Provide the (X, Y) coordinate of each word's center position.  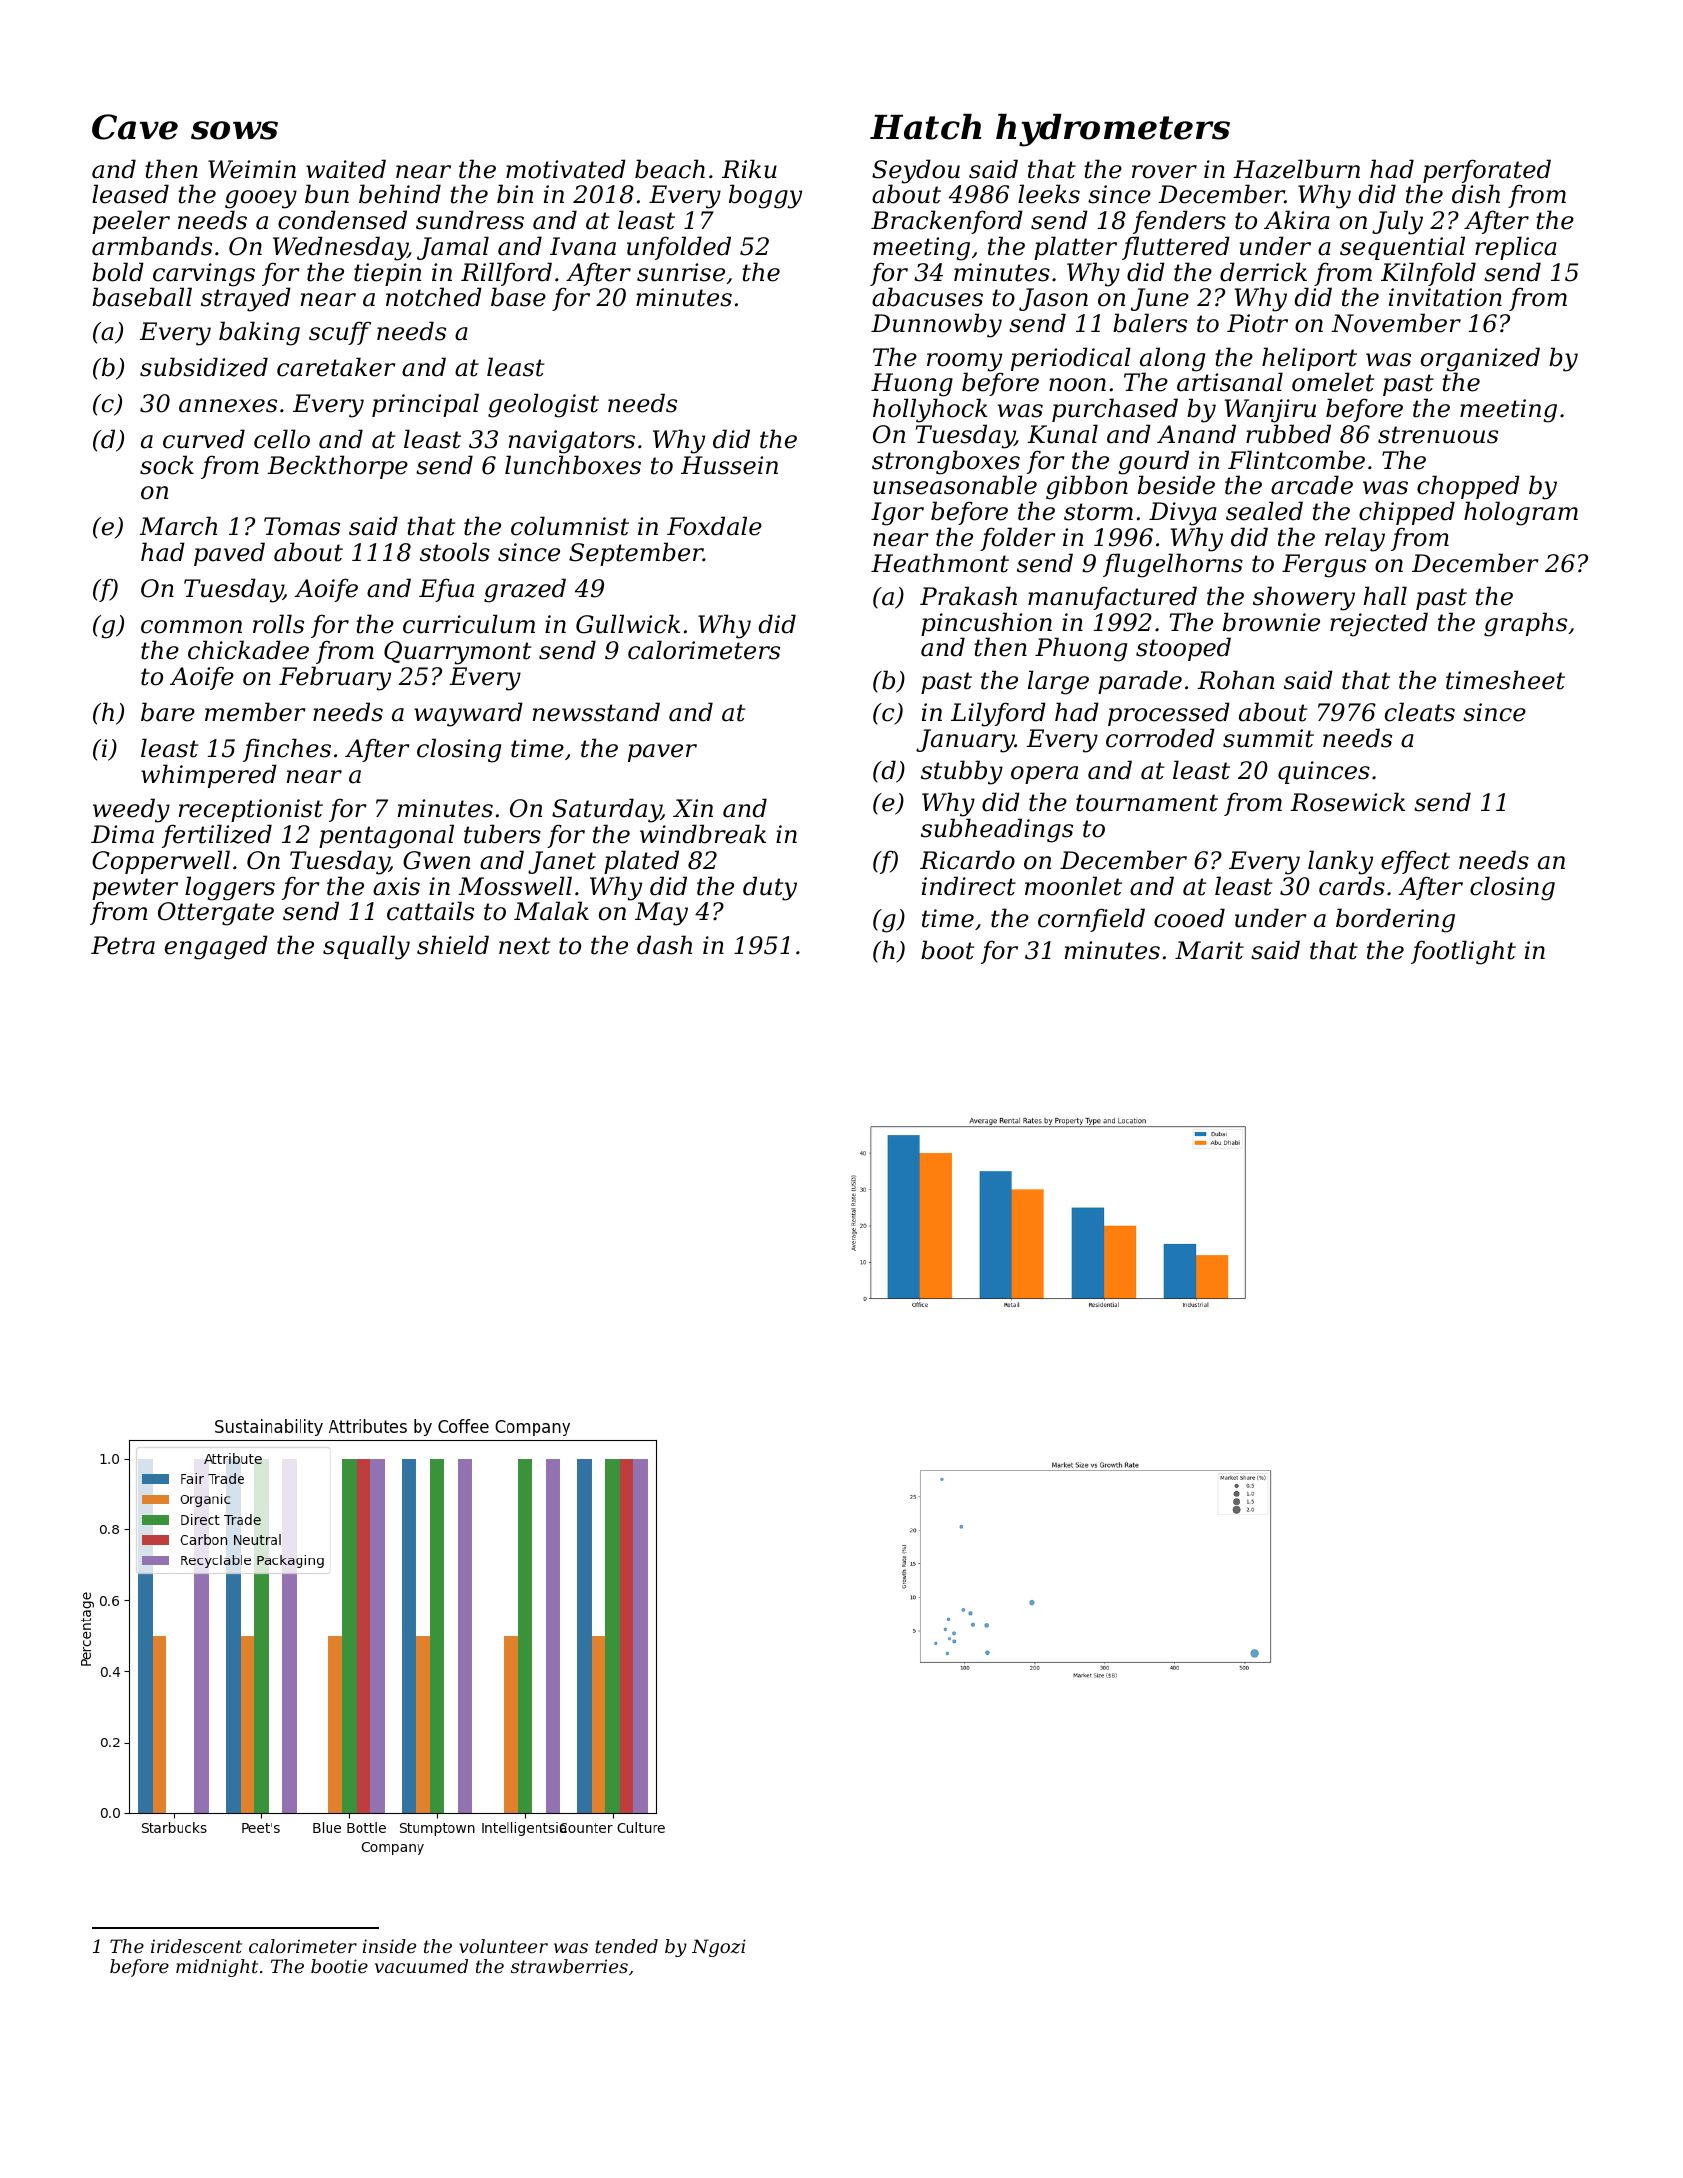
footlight (1463, 952)
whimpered (209, 776)
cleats (1420, 712)
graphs (1525, 624)
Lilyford (998, 714)
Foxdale (714, 526)
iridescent (196, 1946)
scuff (340, 333)
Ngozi (719, 1948)
